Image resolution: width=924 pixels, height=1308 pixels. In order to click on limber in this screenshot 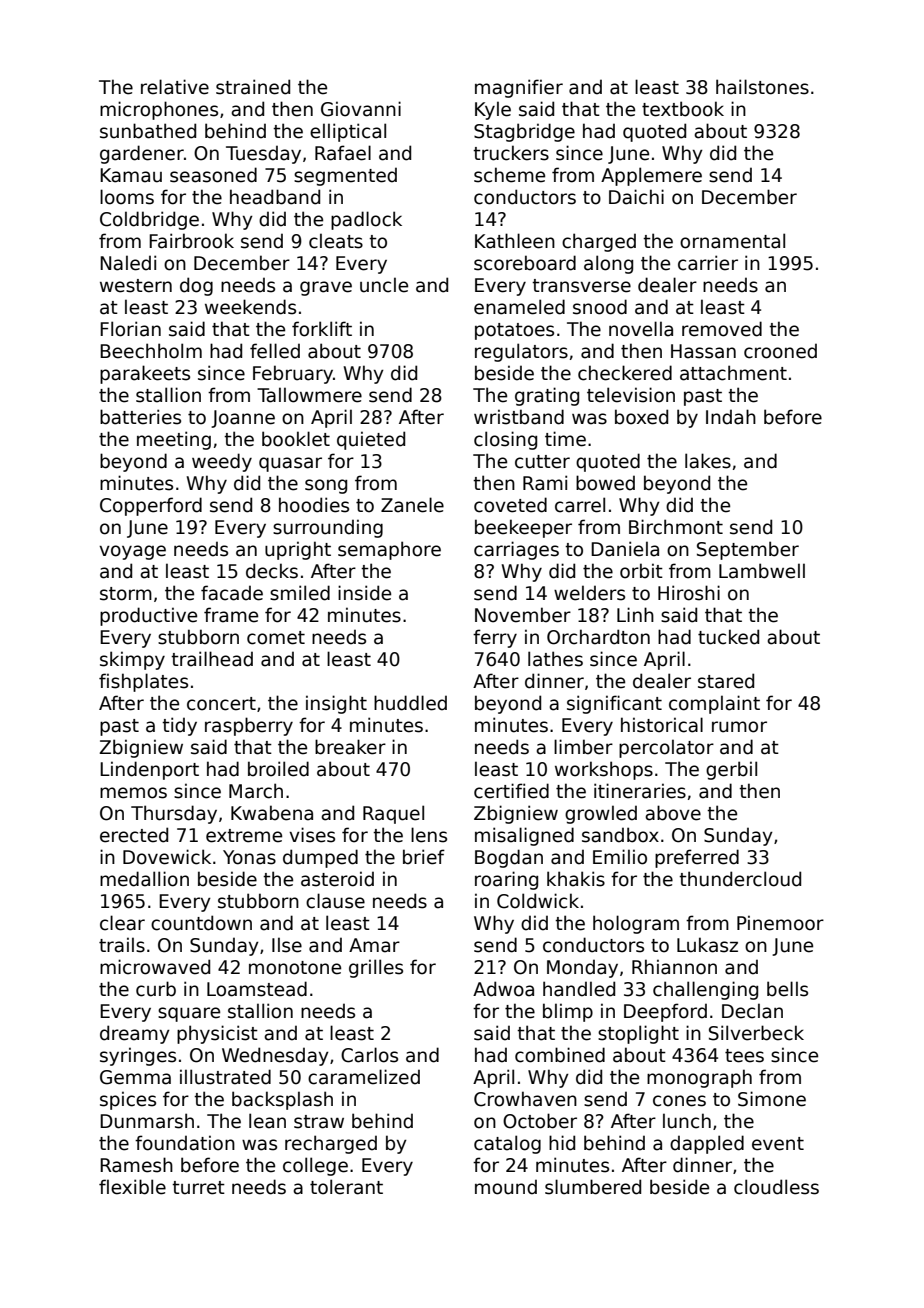, I will do `click(583, 747)`.
